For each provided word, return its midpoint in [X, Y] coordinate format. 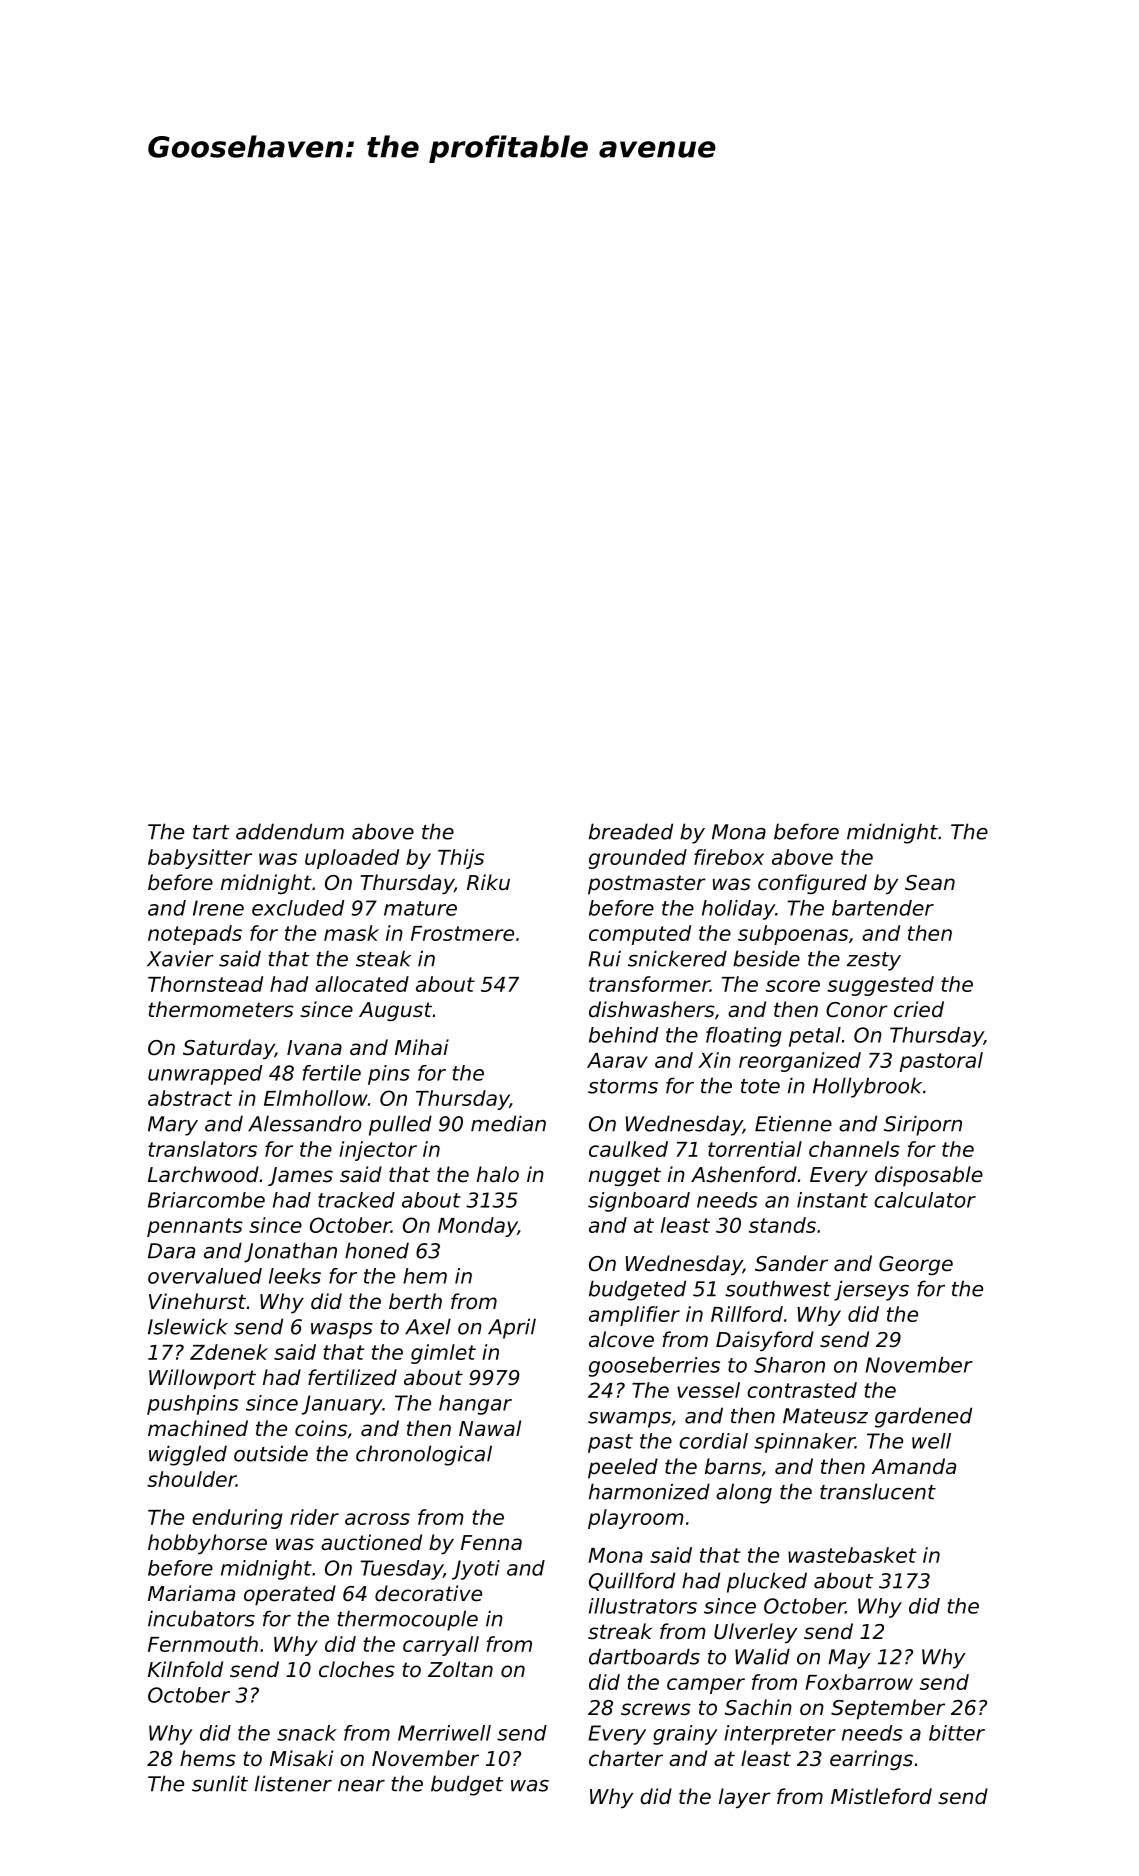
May [849, 1659]
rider [314, 1517]
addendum [290, 831]
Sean [930, 883]
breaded [631, 831]
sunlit [220, 1783]
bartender [883, 908]
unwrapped [205, 1075]
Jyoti [476, 1570]
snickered [677, 958]
